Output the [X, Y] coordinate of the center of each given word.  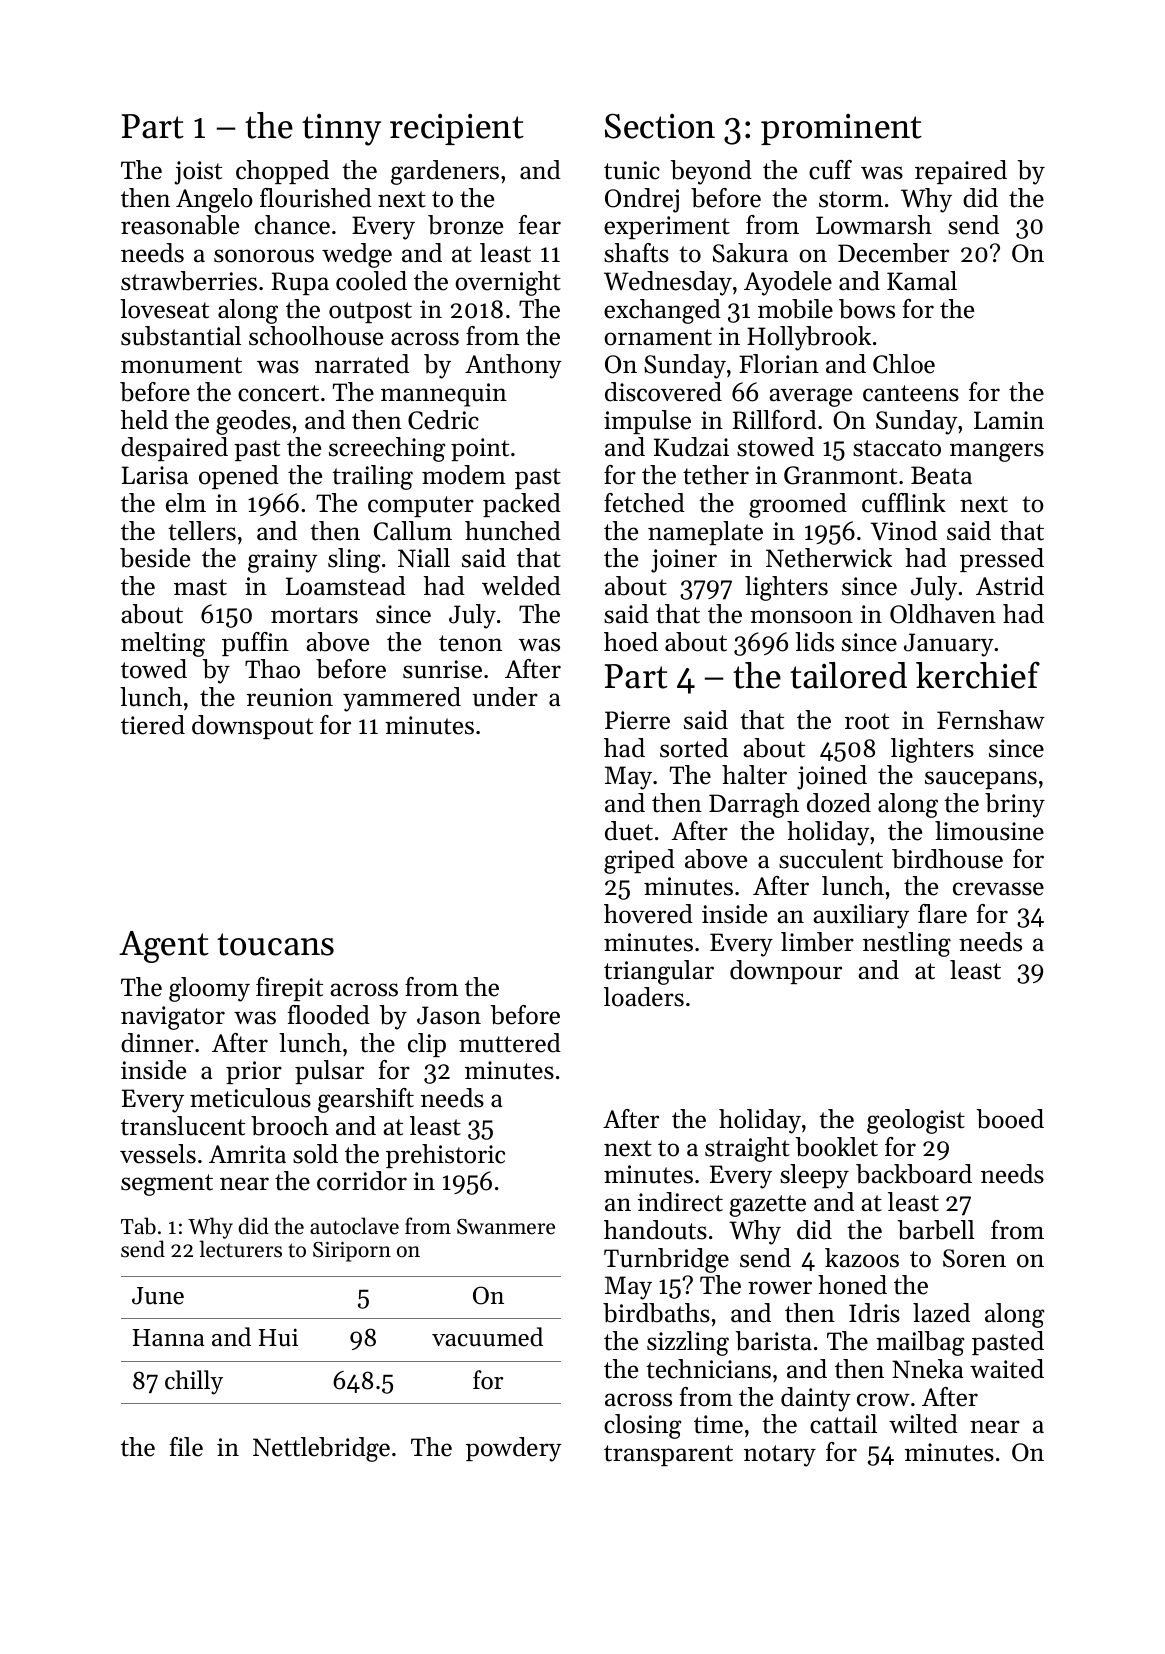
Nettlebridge [321, 1449]
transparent [668, 1455]
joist [198, 173]
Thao [272, 669]
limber [817, 942]
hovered [648, 914]
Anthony [513, 366]
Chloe [904, 364]
